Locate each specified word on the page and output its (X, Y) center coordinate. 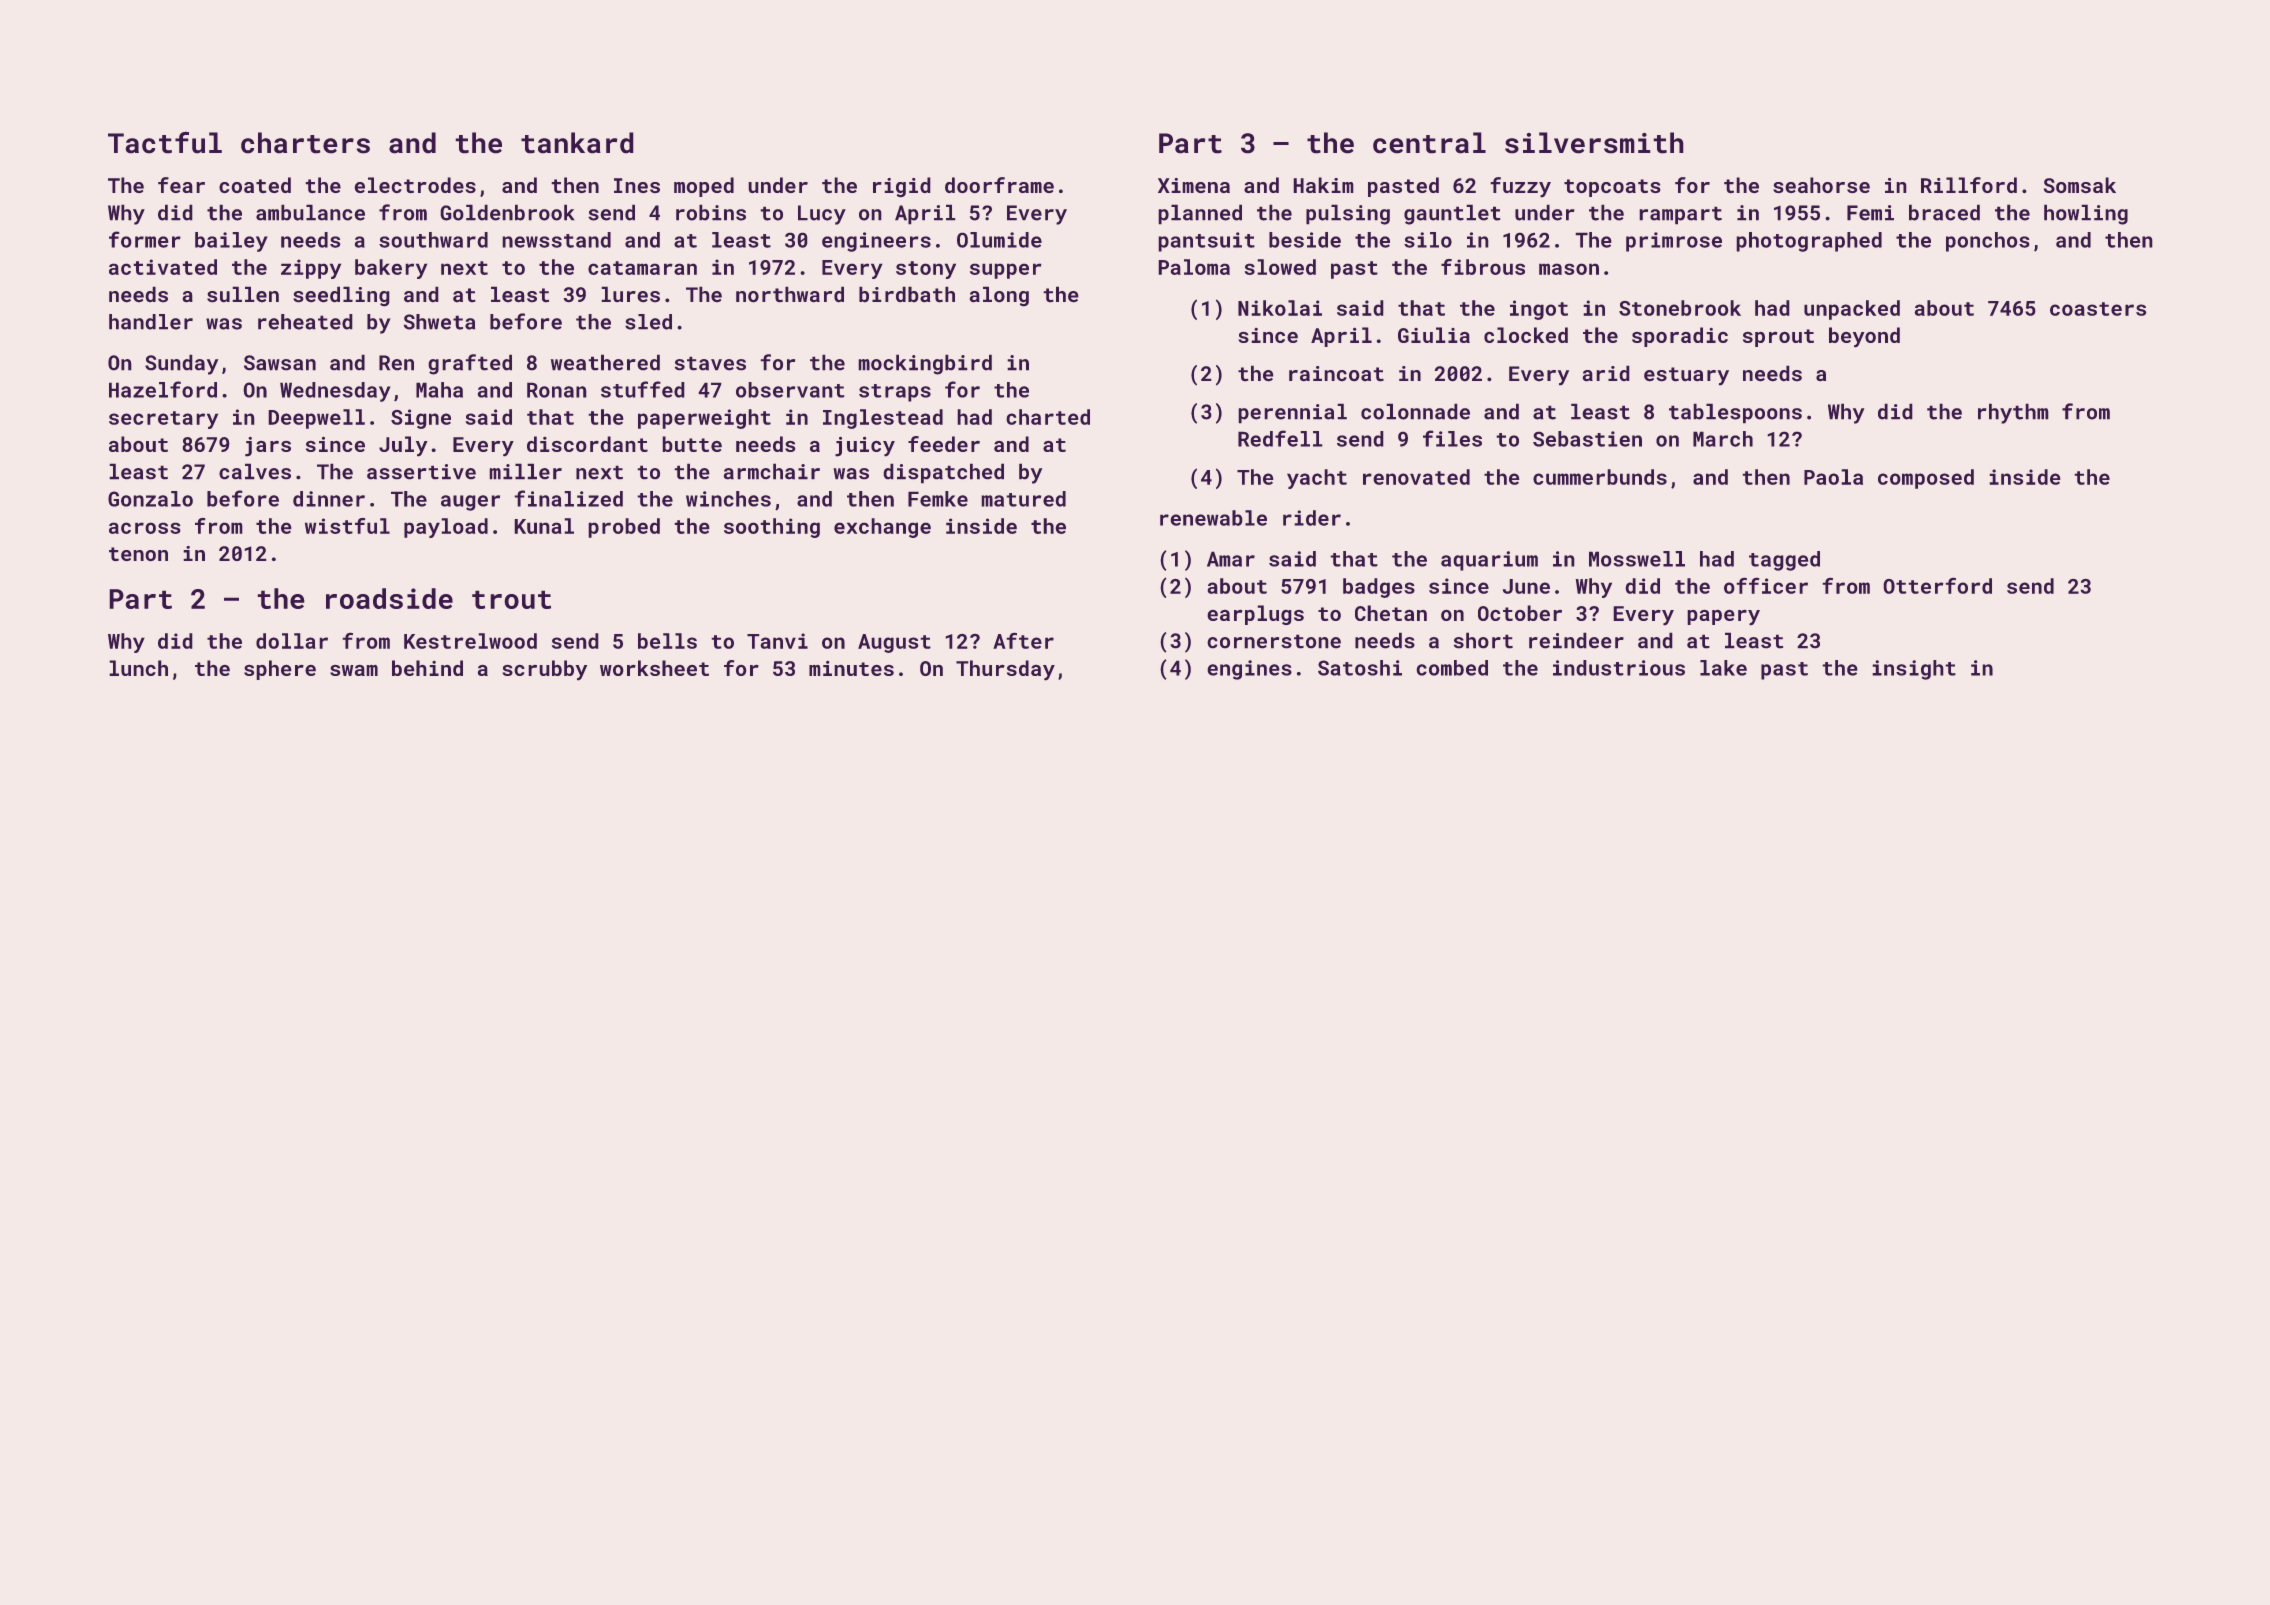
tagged (1784, 561)
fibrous (1483, 267)
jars (268, 446)
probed (624, 528)
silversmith (1594, 142)
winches (728, 499)
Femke (938, 499)
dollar (292, 641)
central (1429, 142)
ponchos (1987, 242)
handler (151, 322)
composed (1926, 479)
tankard (577, 142)
